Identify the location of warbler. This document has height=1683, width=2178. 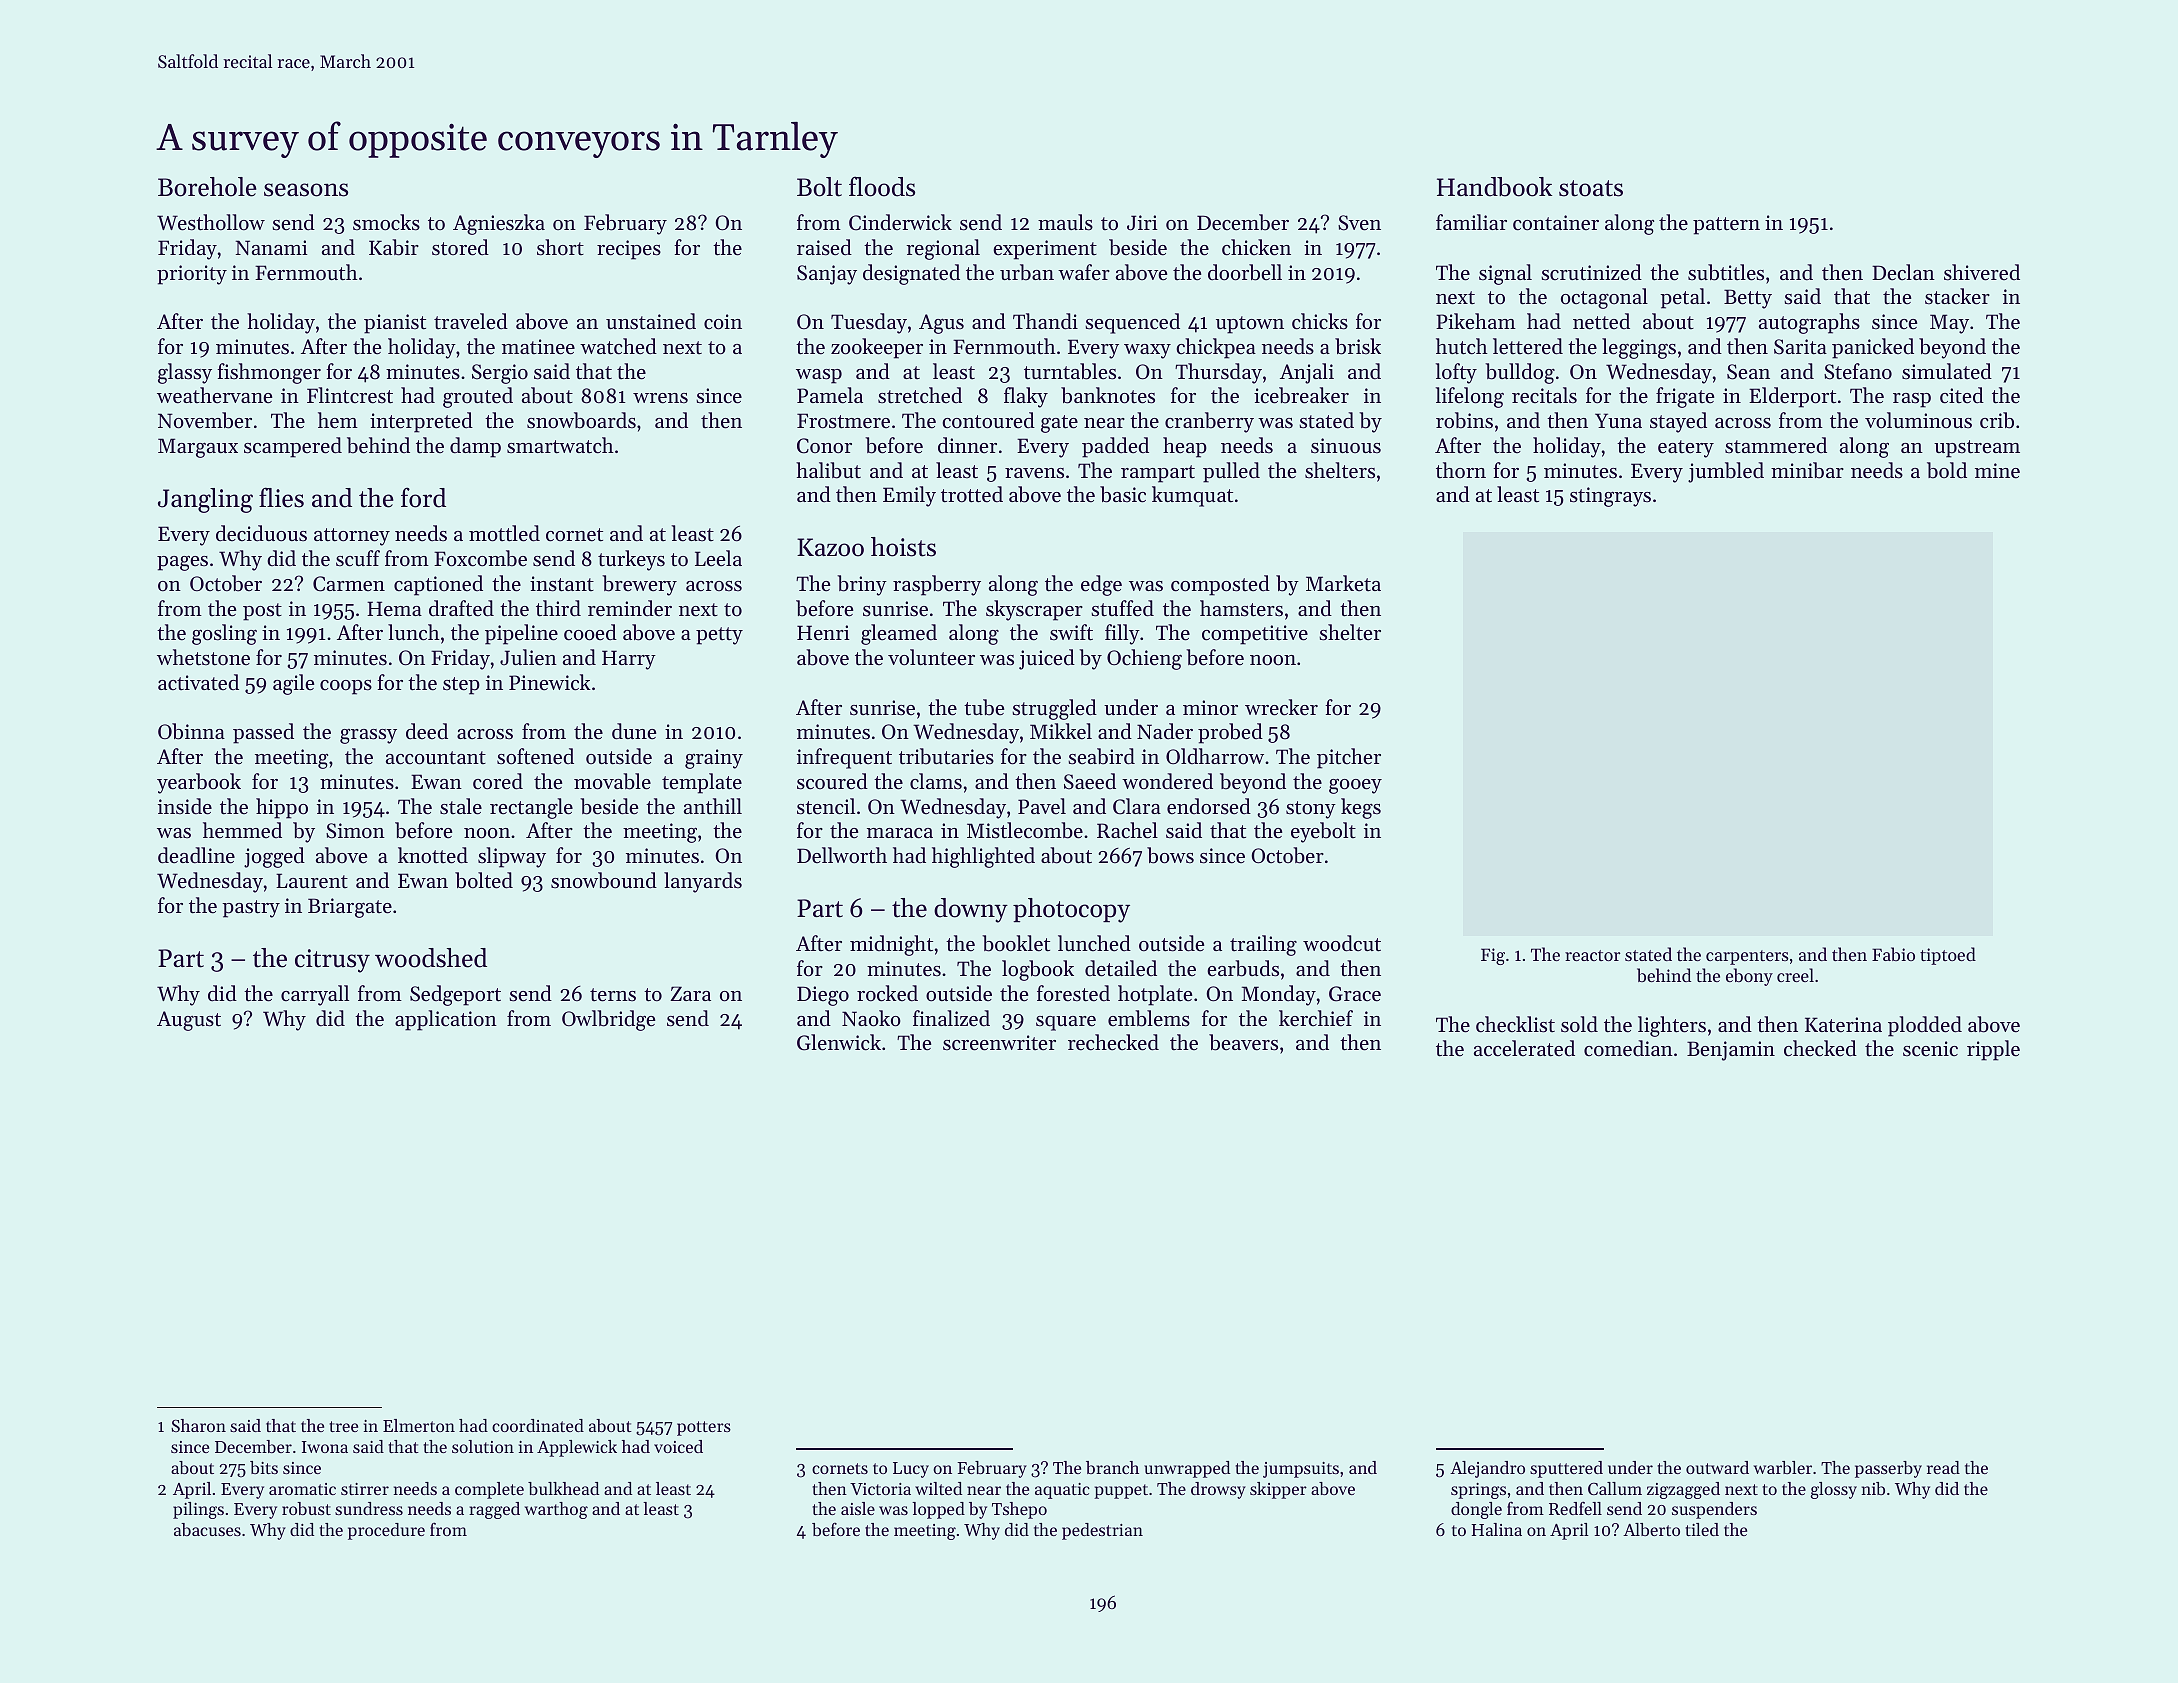
(1783, 1467).
